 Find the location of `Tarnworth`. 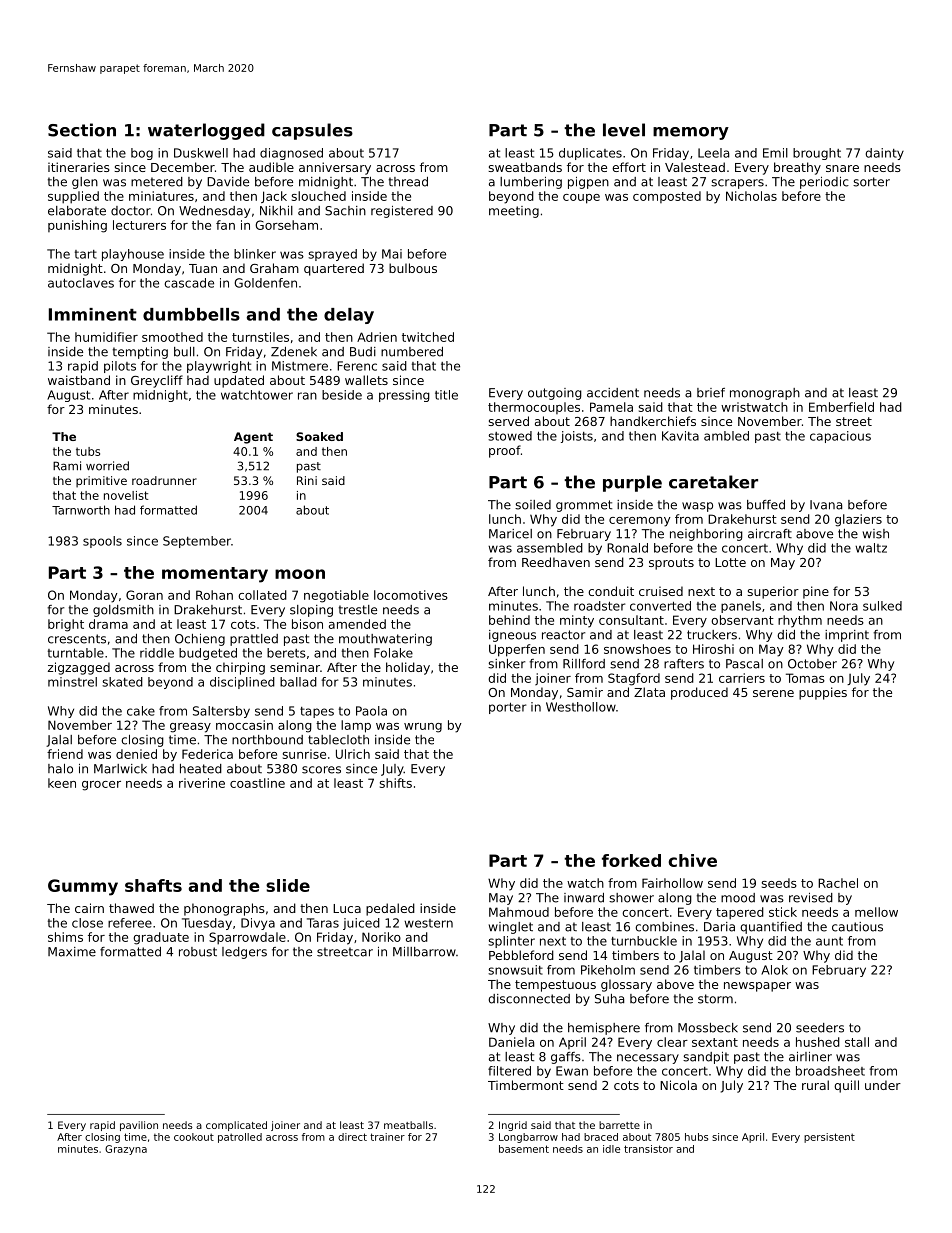

Tarnworth is located at coordinates (81, 510).
